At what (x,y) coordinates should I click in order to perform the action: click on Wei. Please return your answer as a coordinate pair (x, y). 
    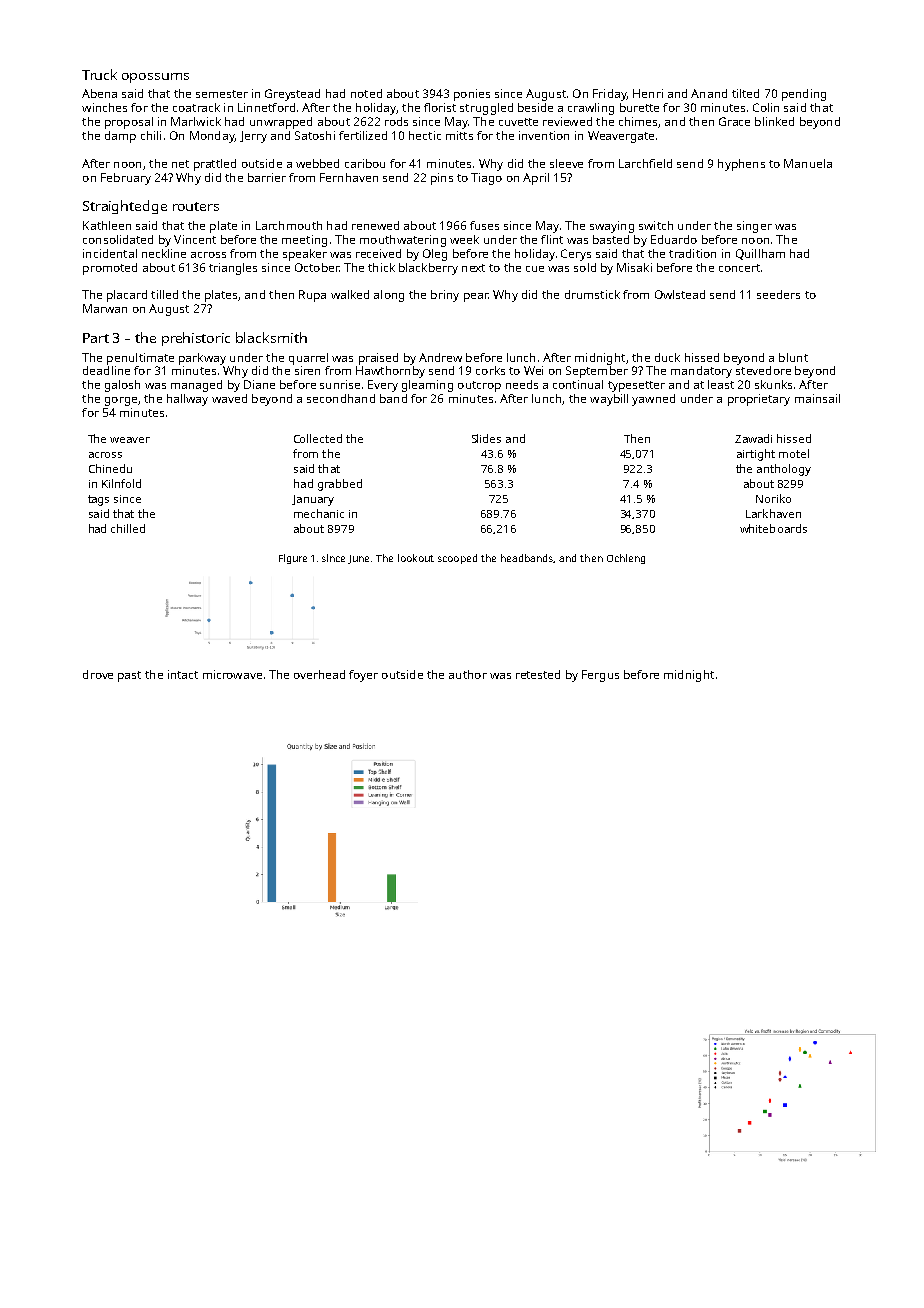
    Looking at the image, I should click on (533, 370).
